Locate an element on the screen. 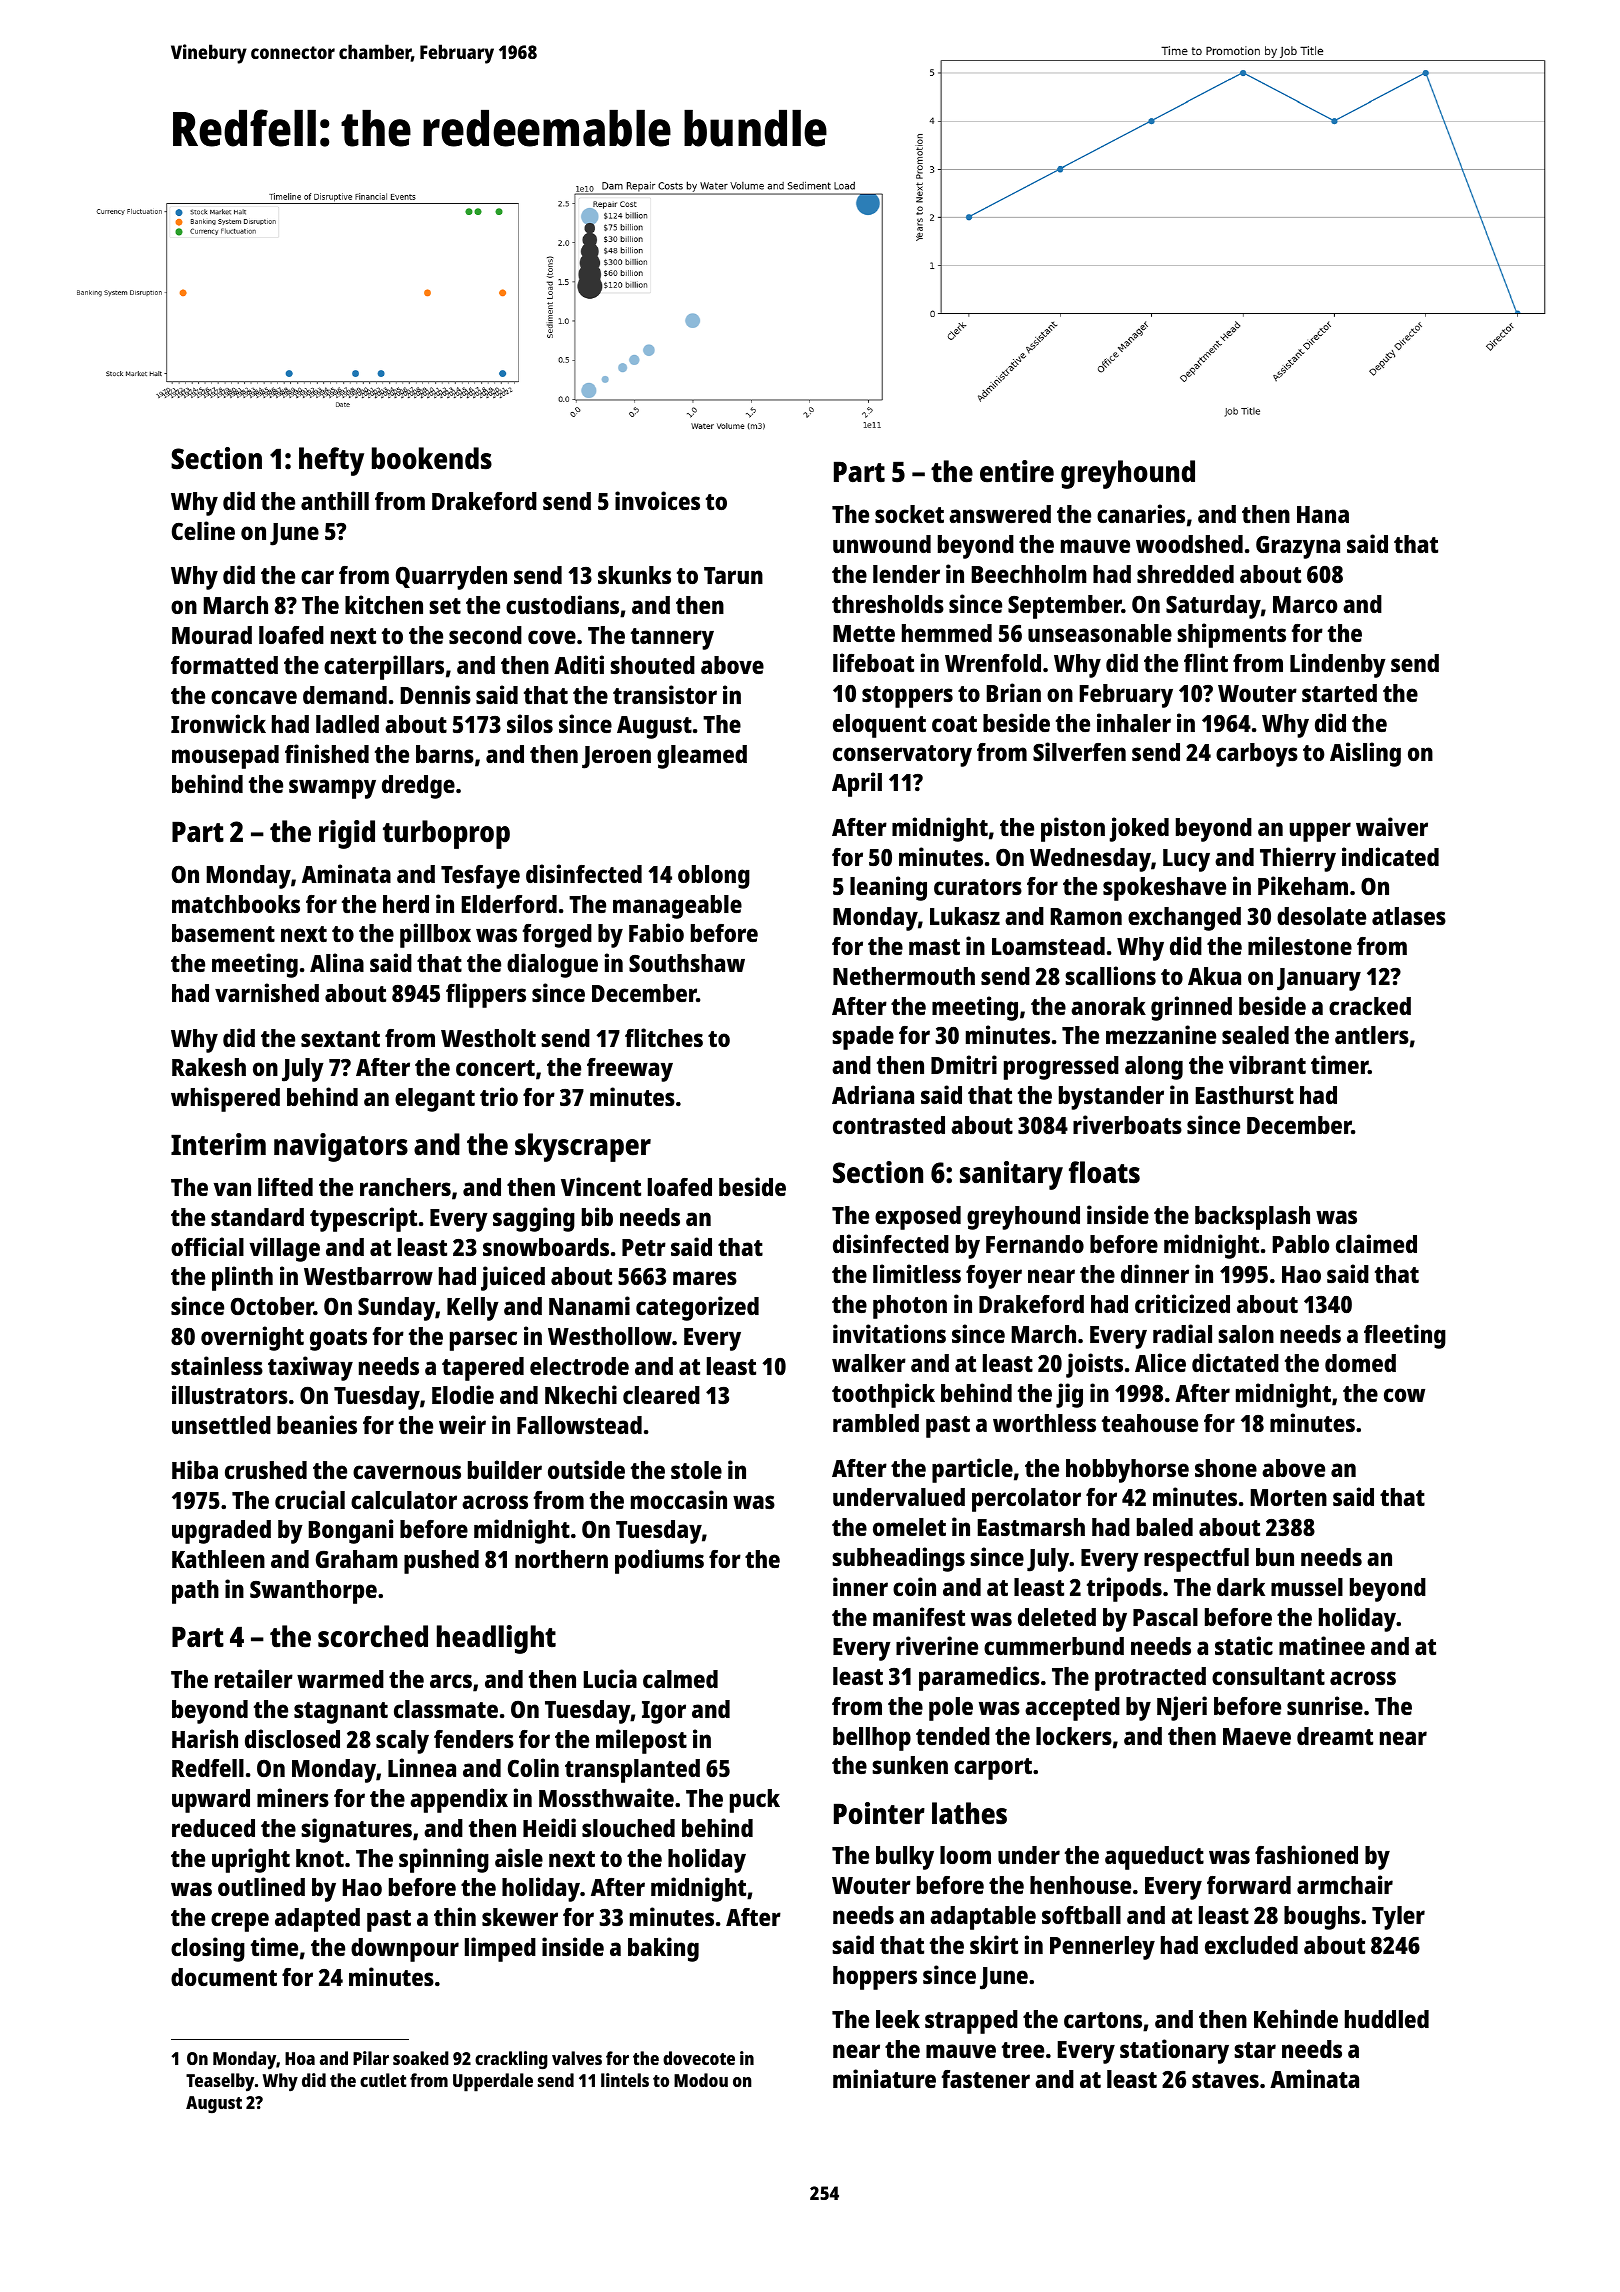 The height and width of the screenshot is (2292, 1620). limped is located at coordinates (500, 1949).
